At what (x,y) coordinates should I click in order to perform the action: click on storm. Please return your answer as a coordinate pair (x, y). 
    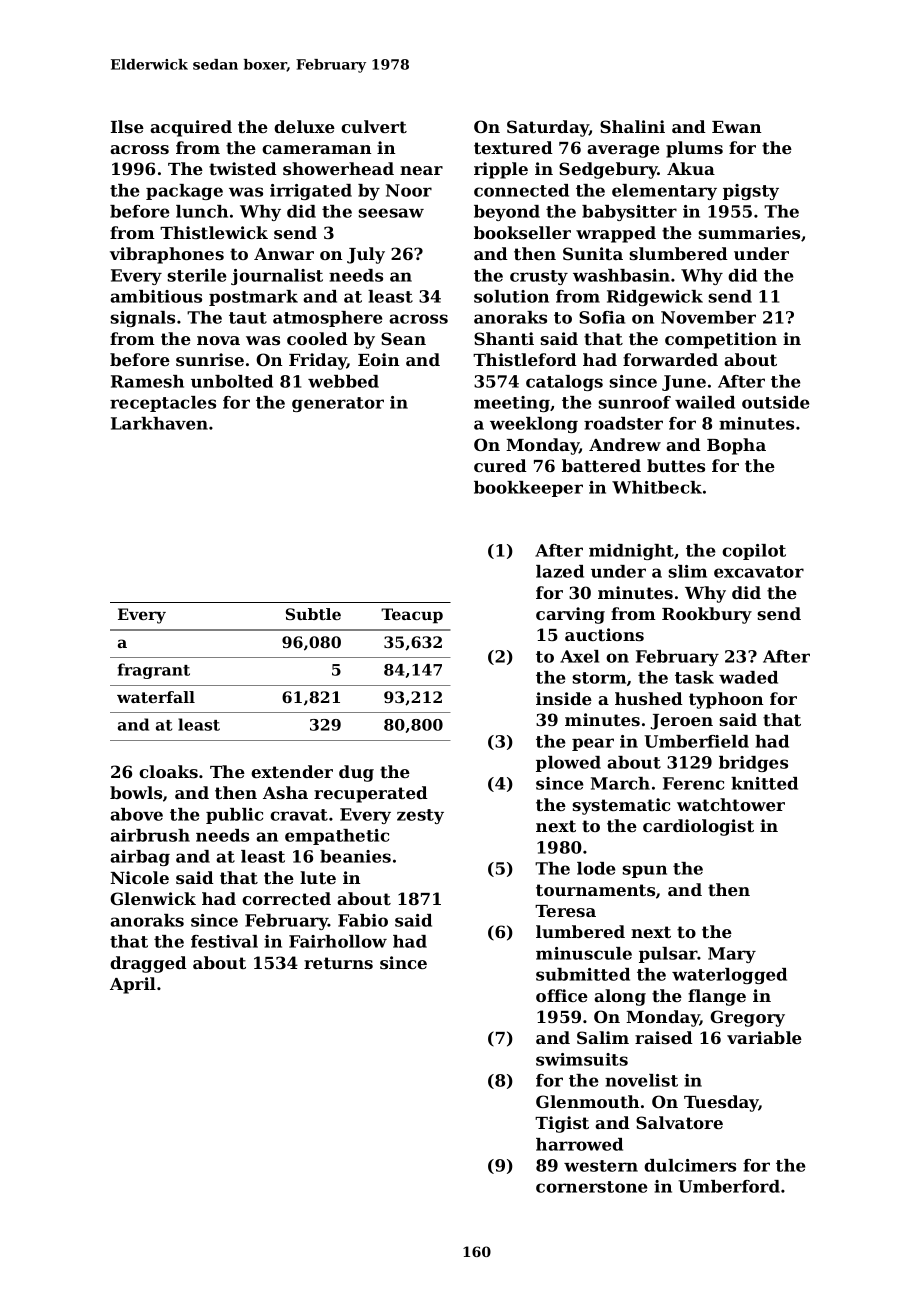
    Looking at the image, I should click on (599, 678).
